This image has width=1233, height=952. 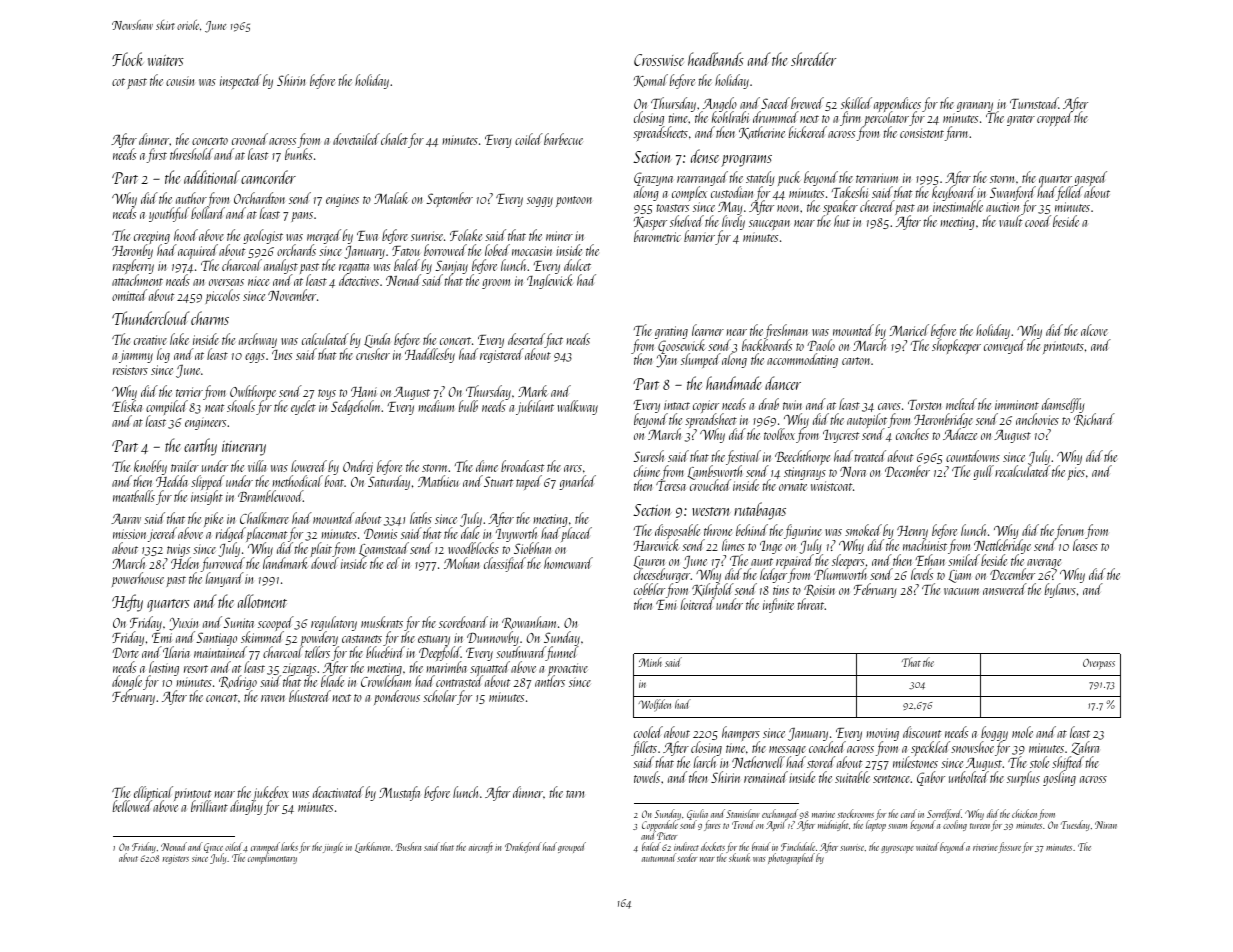 I want to click on grouped, so click(x=572, y=847).
